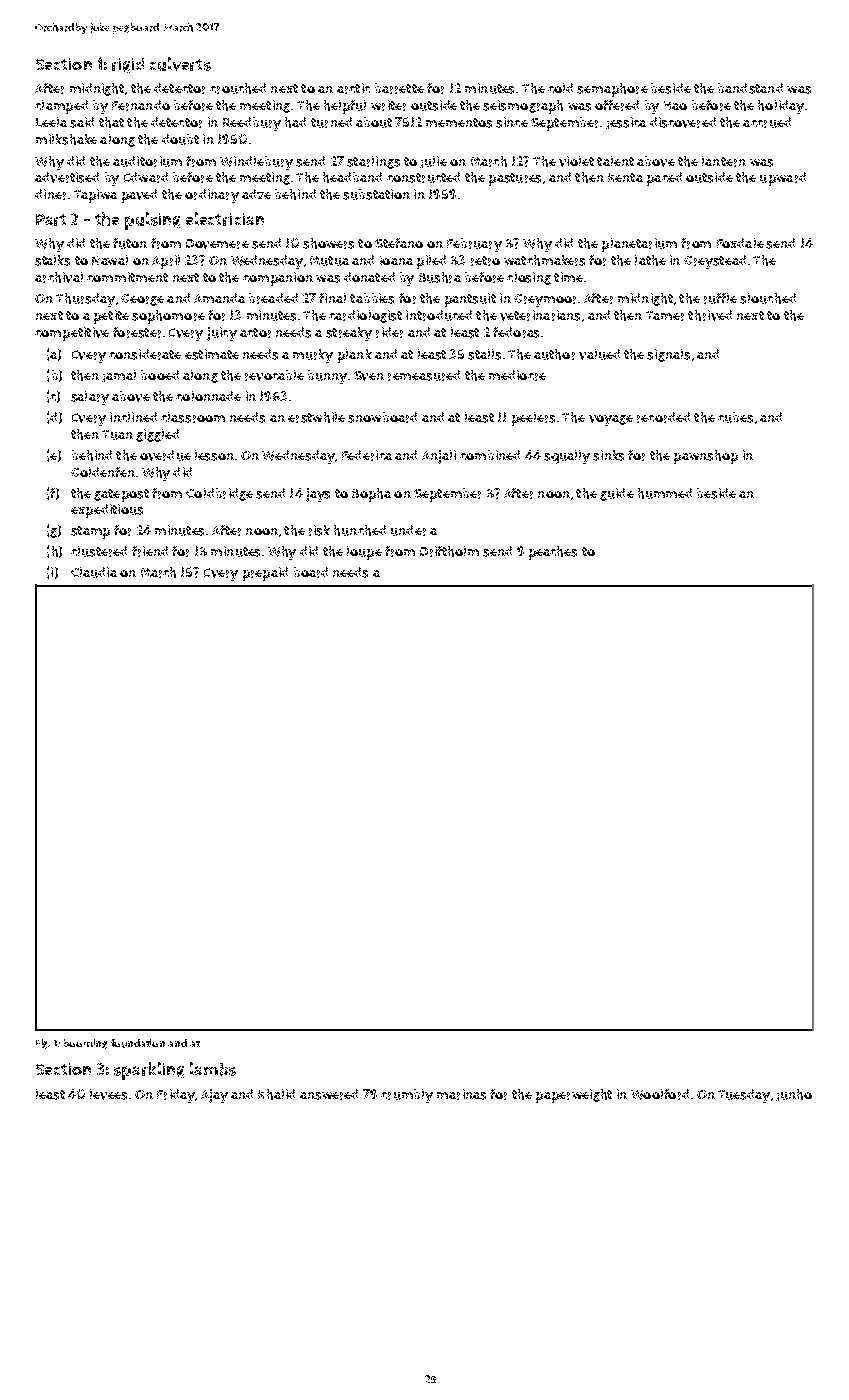 The width and height of the screenshot is (849, 1400). Describe the element at coordinates (329, 261) in the screenshot. I see `Mutua` at that location.
